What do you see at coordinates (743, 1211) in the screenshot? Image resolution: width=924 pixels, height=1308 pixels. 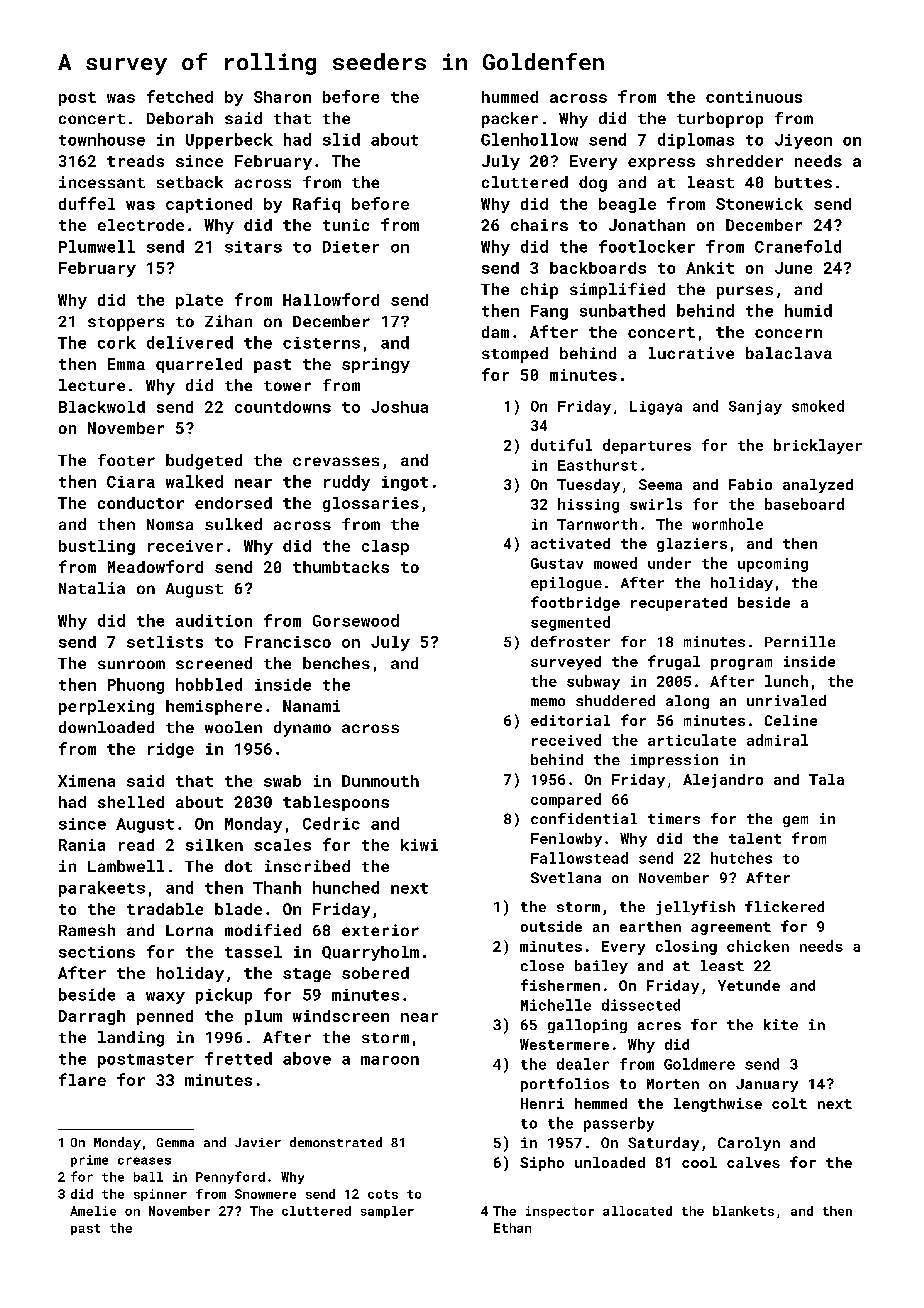 I see `blankets` at bounding box center [743, 1211].
